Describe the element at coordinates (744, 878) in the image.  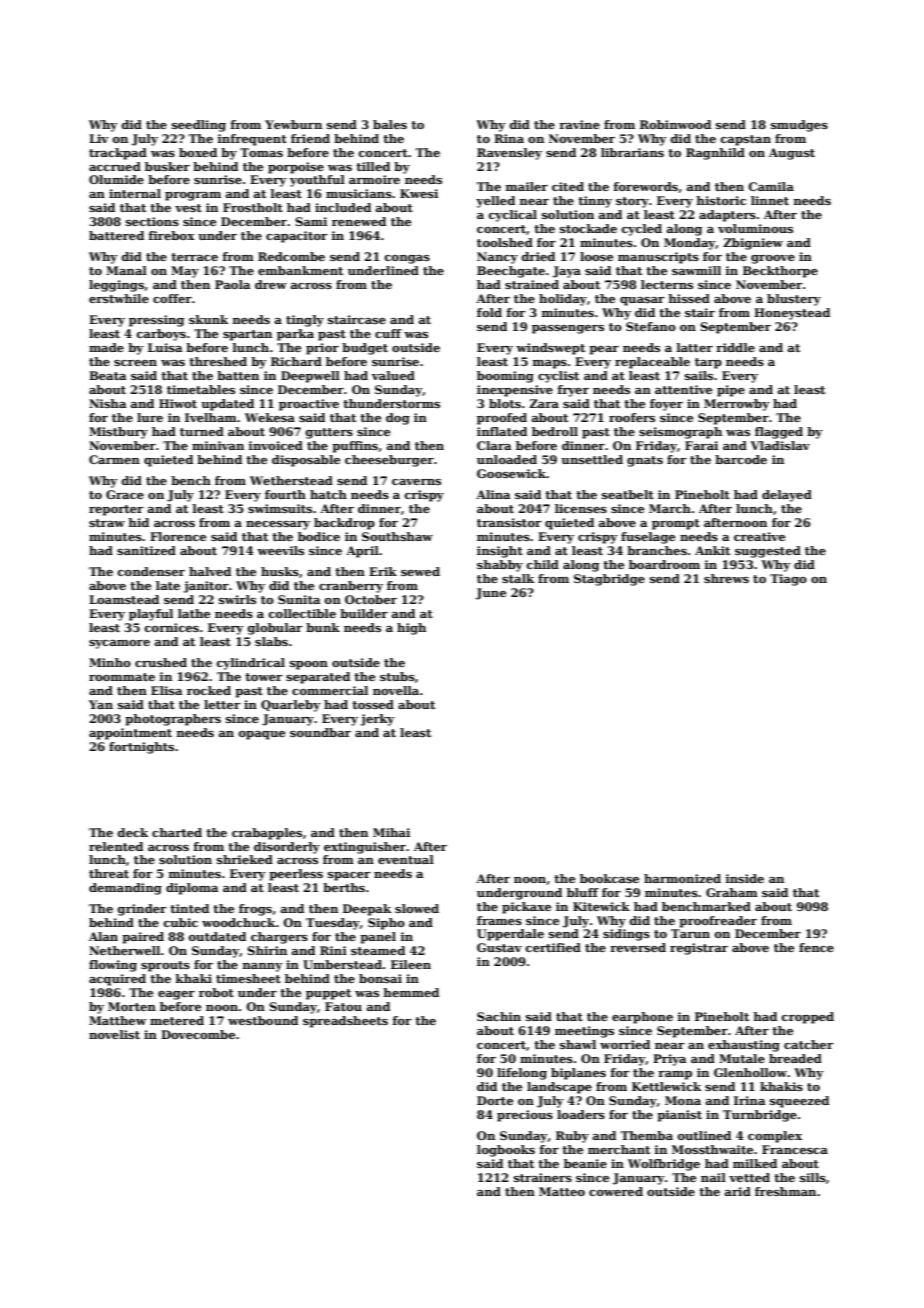
I see `inside` at that location.
